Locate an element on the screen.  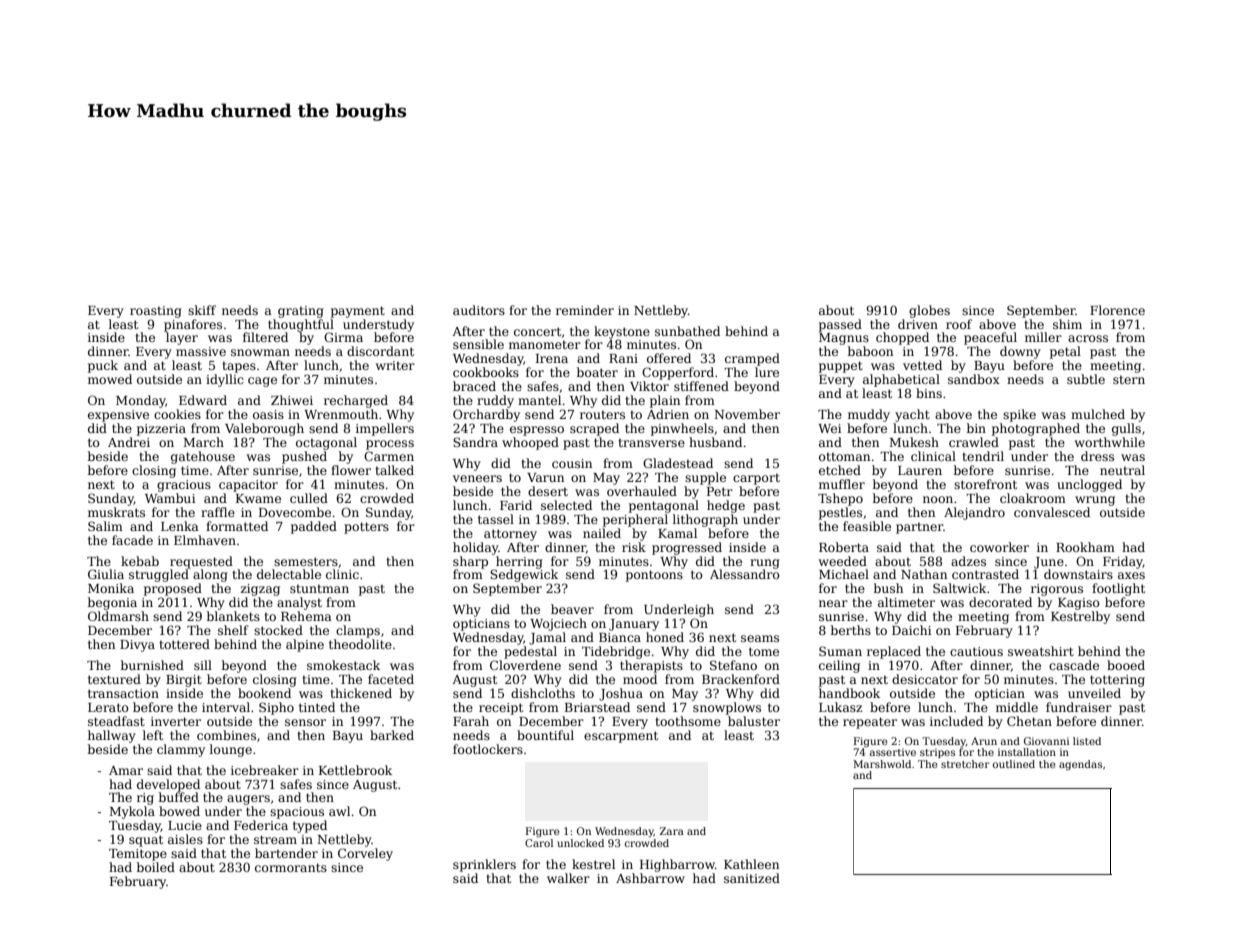
pinafores is located at coordinates (193, 325).
